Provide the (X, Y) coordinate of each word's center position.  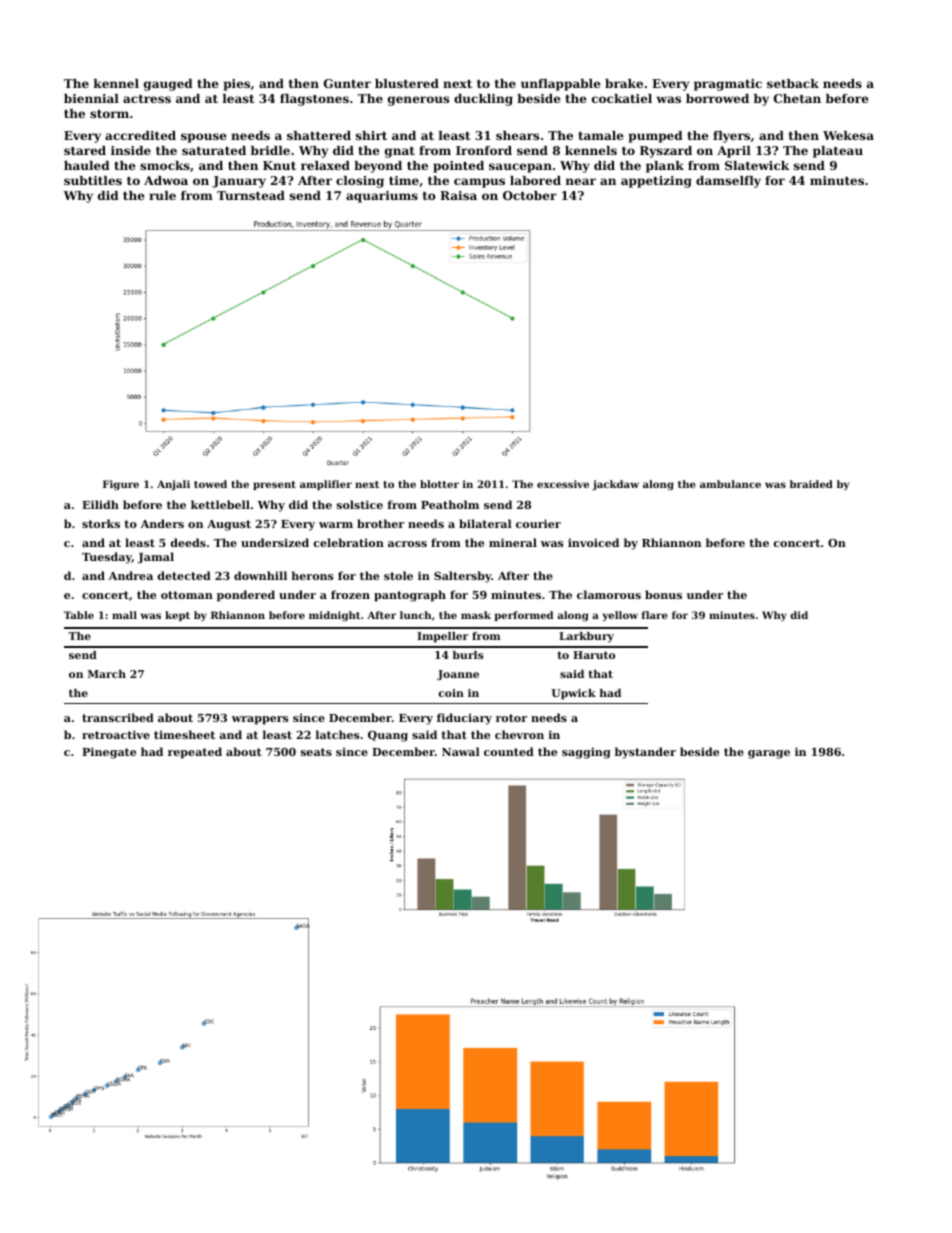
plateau (838, 152)
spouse (204, 138)
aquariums (382, 197)
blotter (439, 484)
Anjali (173, 485)
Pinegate (109, 753)
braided (811, 484)
